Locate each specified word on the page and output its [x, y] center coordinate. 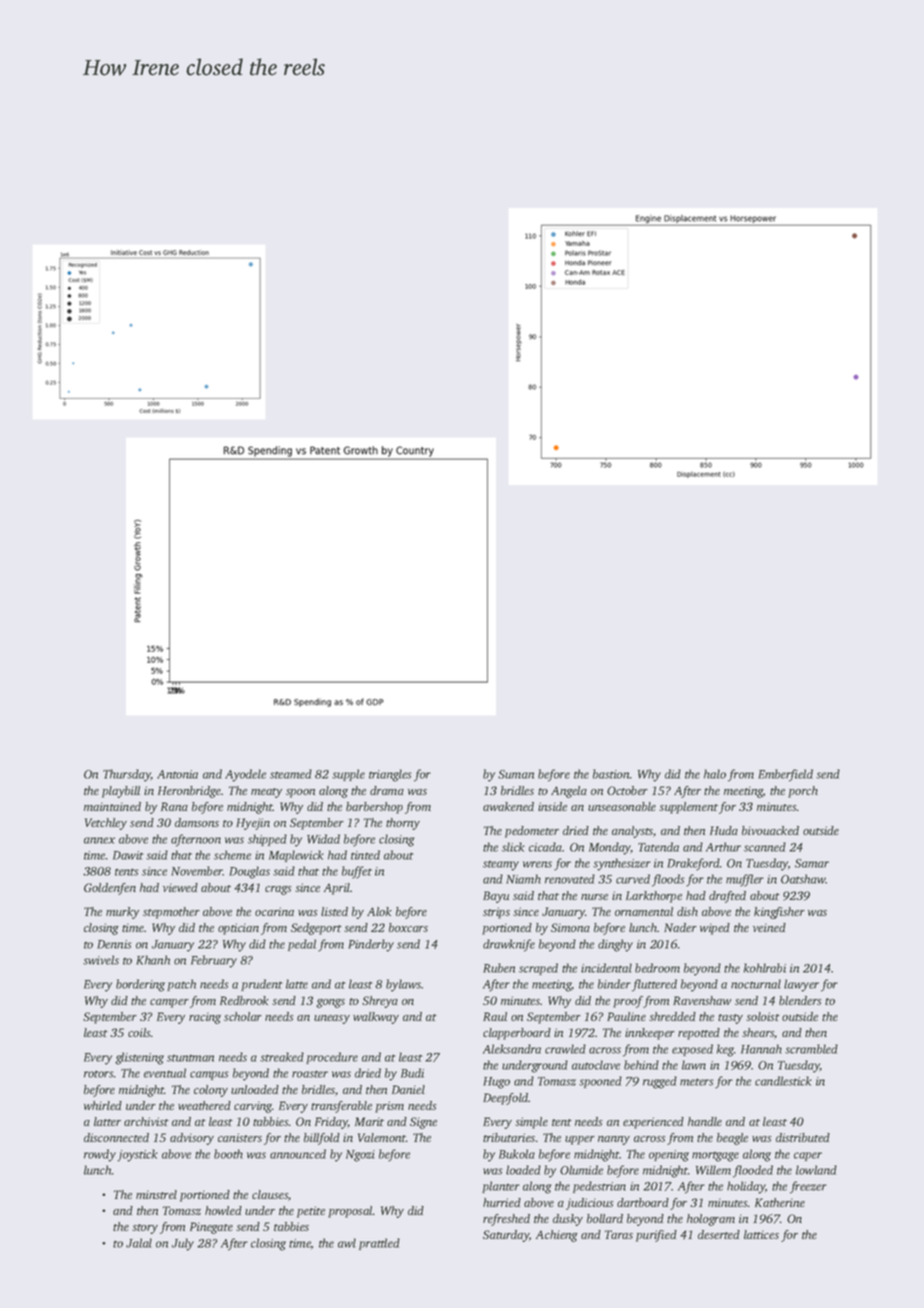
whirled [103, 1105]
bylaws [403, 985]
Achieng [557, 1236]
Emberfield [785, 775]
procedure [332, 1058]
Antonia [177, 774]
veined [769, 927]
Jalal [139, 1243]
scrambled [811, 1049]
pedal [302, 945]
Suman [516, 774]
